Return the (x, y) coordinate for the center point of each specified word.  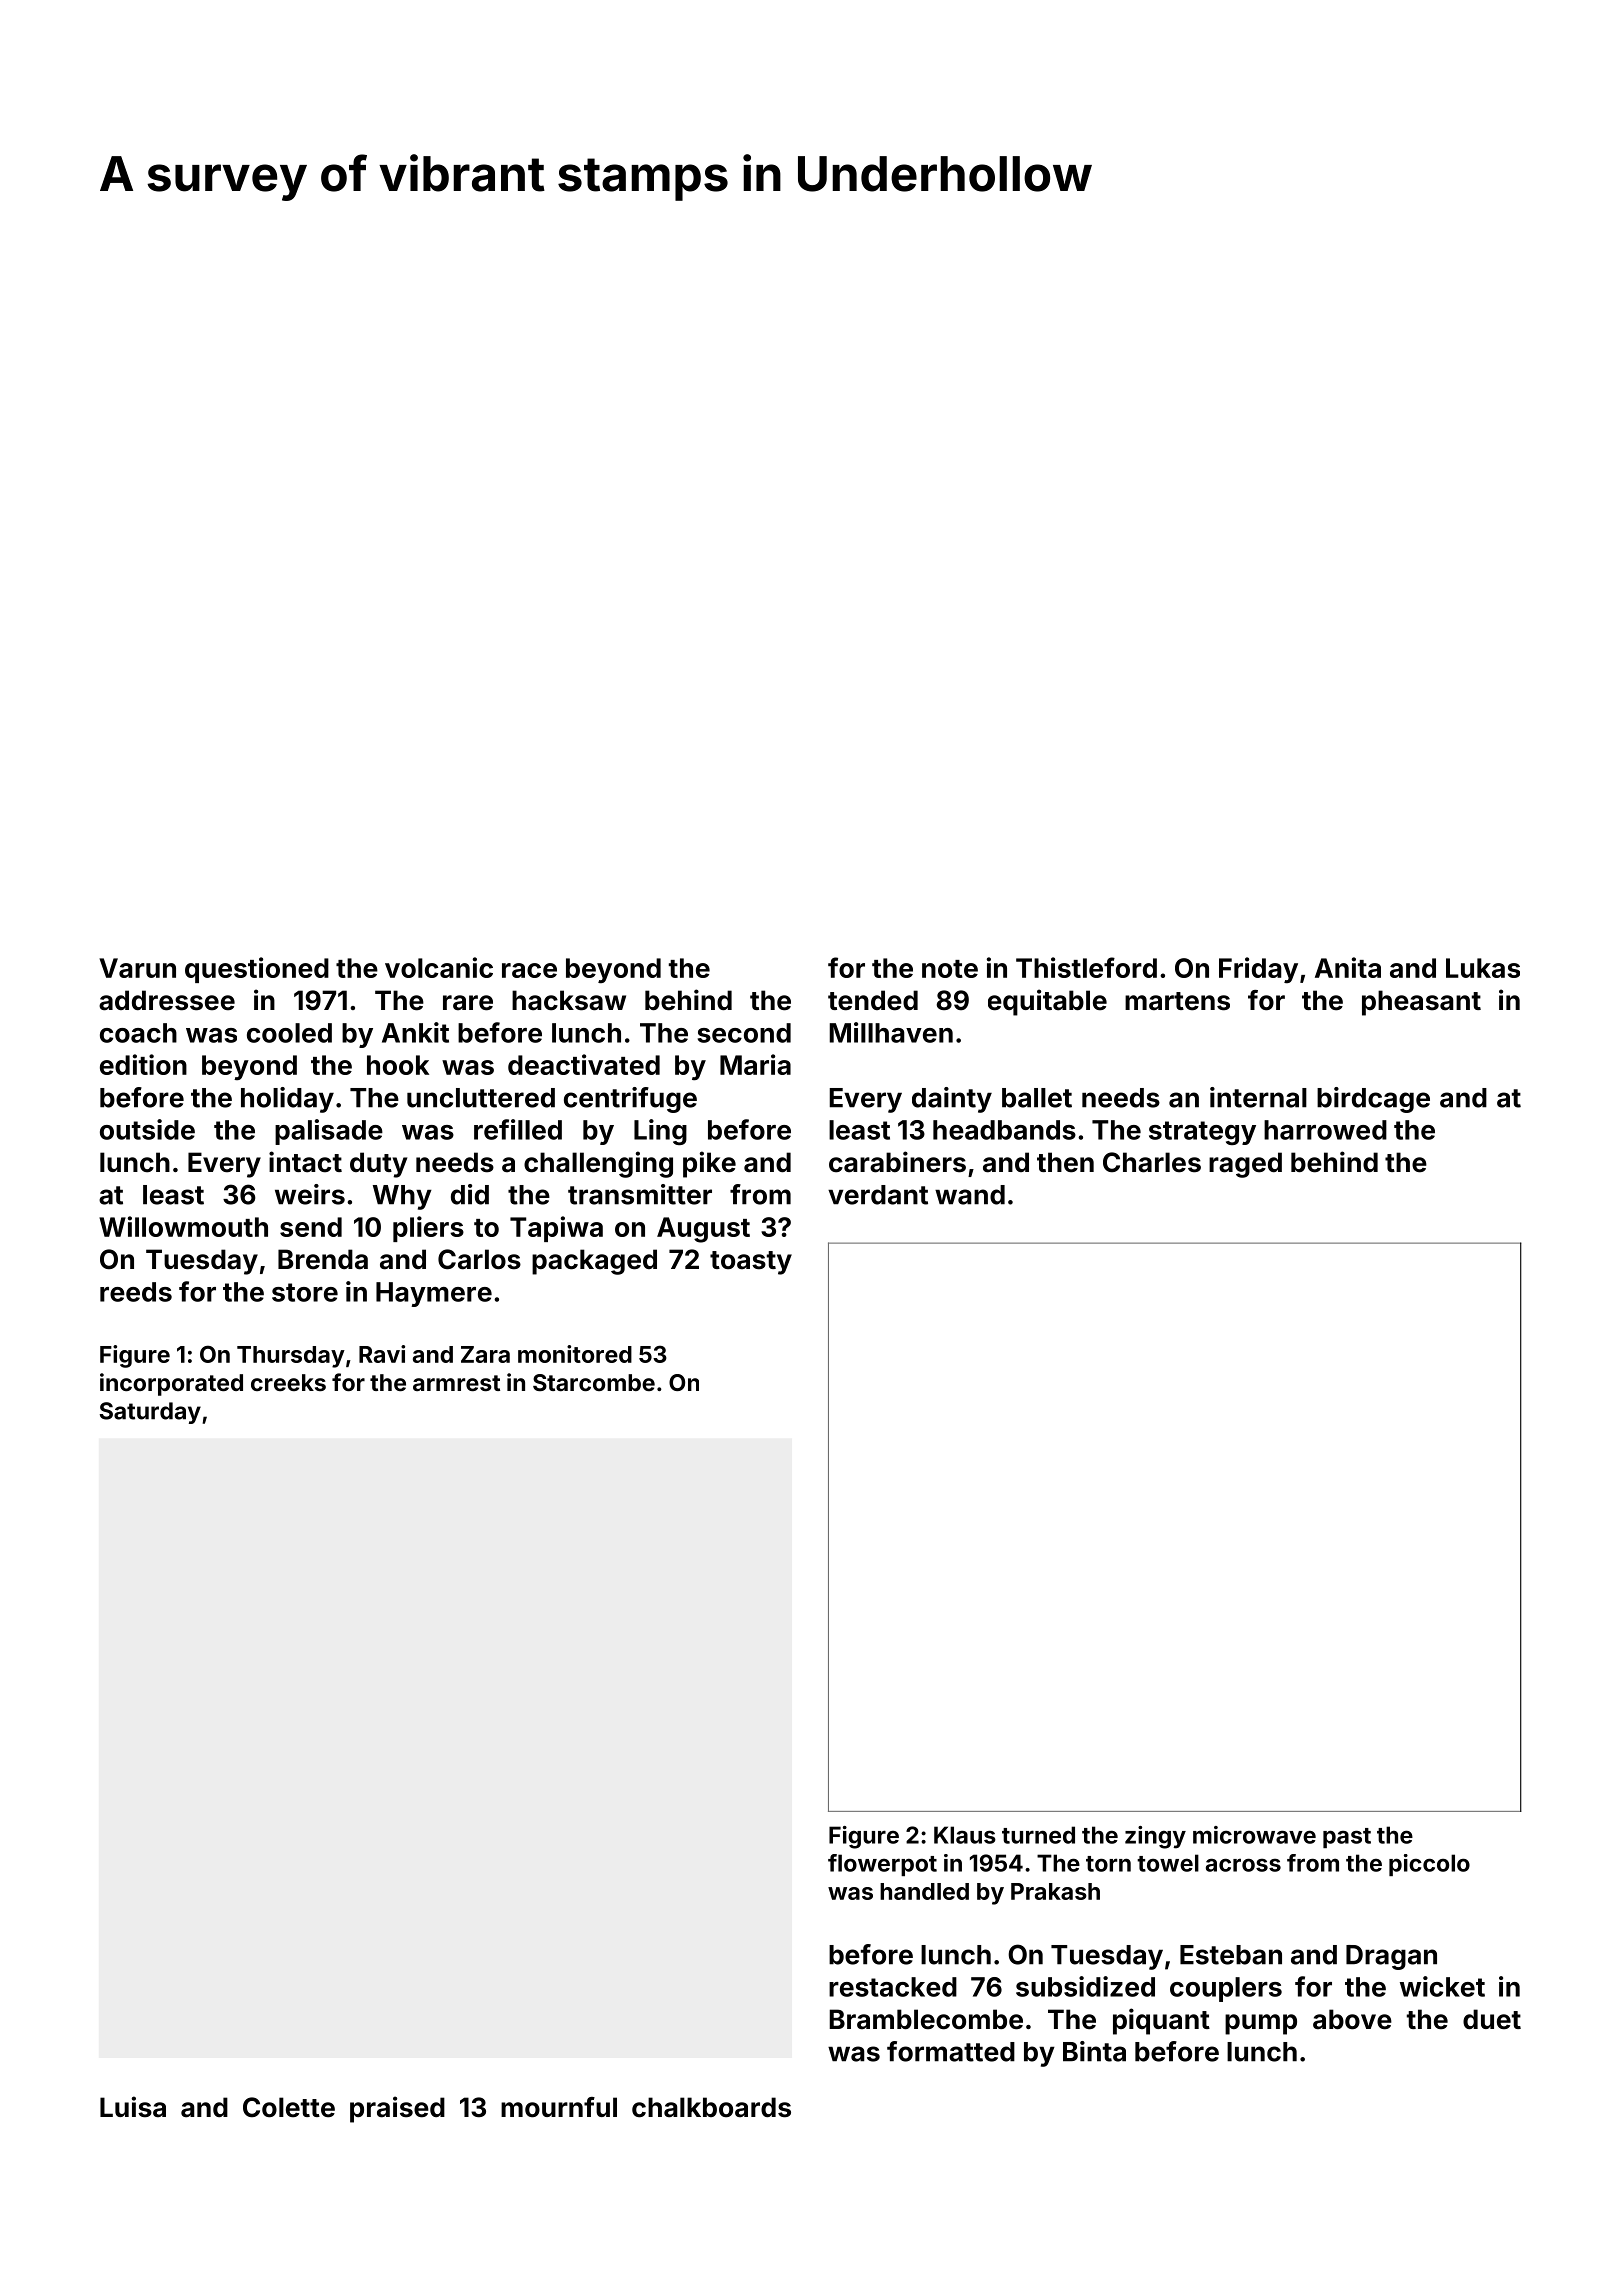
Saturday (150, 1413)
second (744, 1033)
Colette (289, 2107)
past (1347, 1838)
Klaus (965, 1835)
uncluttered (481, 1098)
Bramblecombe (926, 2019)
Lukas (1483, 968)
